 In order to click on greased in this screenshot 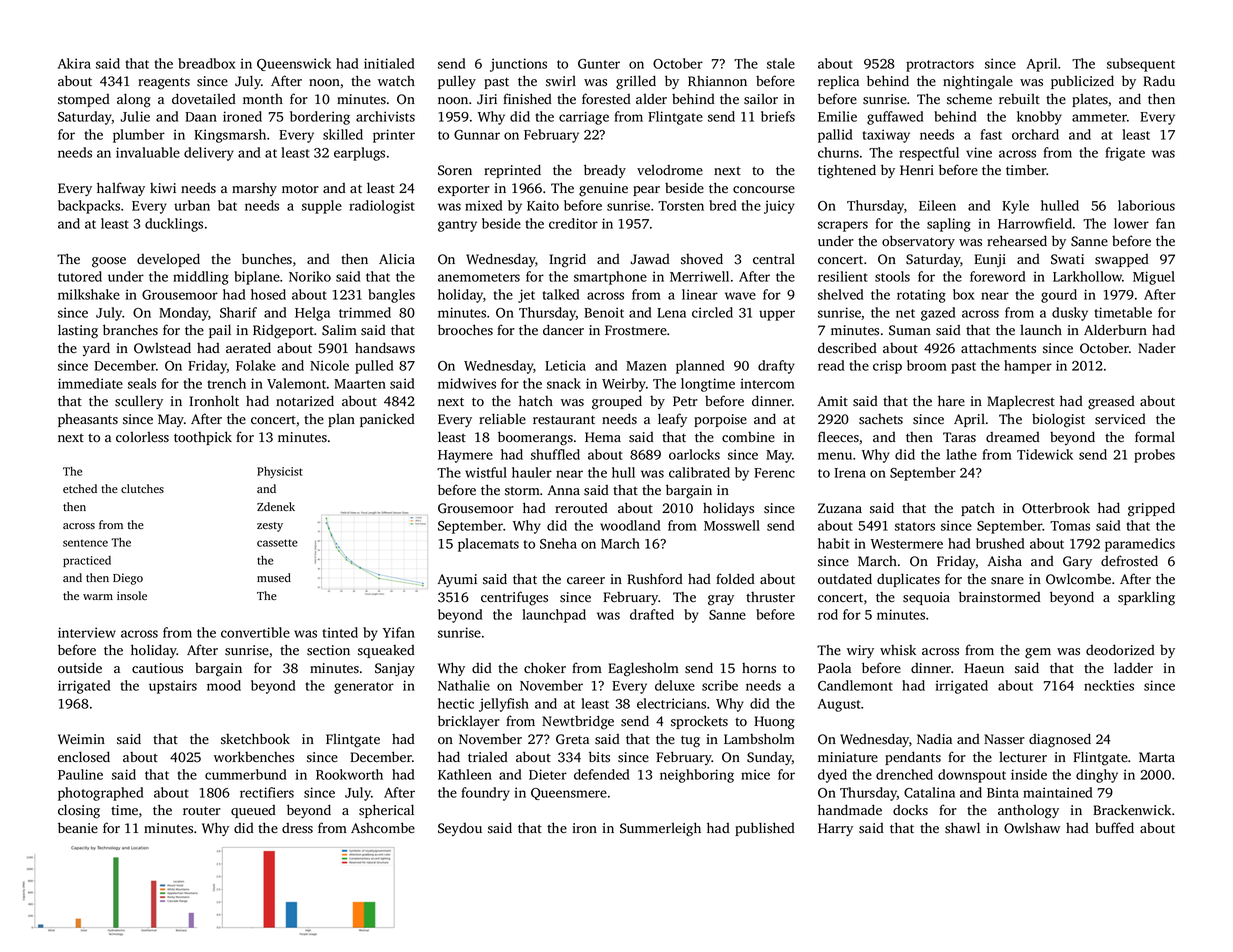, I will do `click(1111, 403)`.
